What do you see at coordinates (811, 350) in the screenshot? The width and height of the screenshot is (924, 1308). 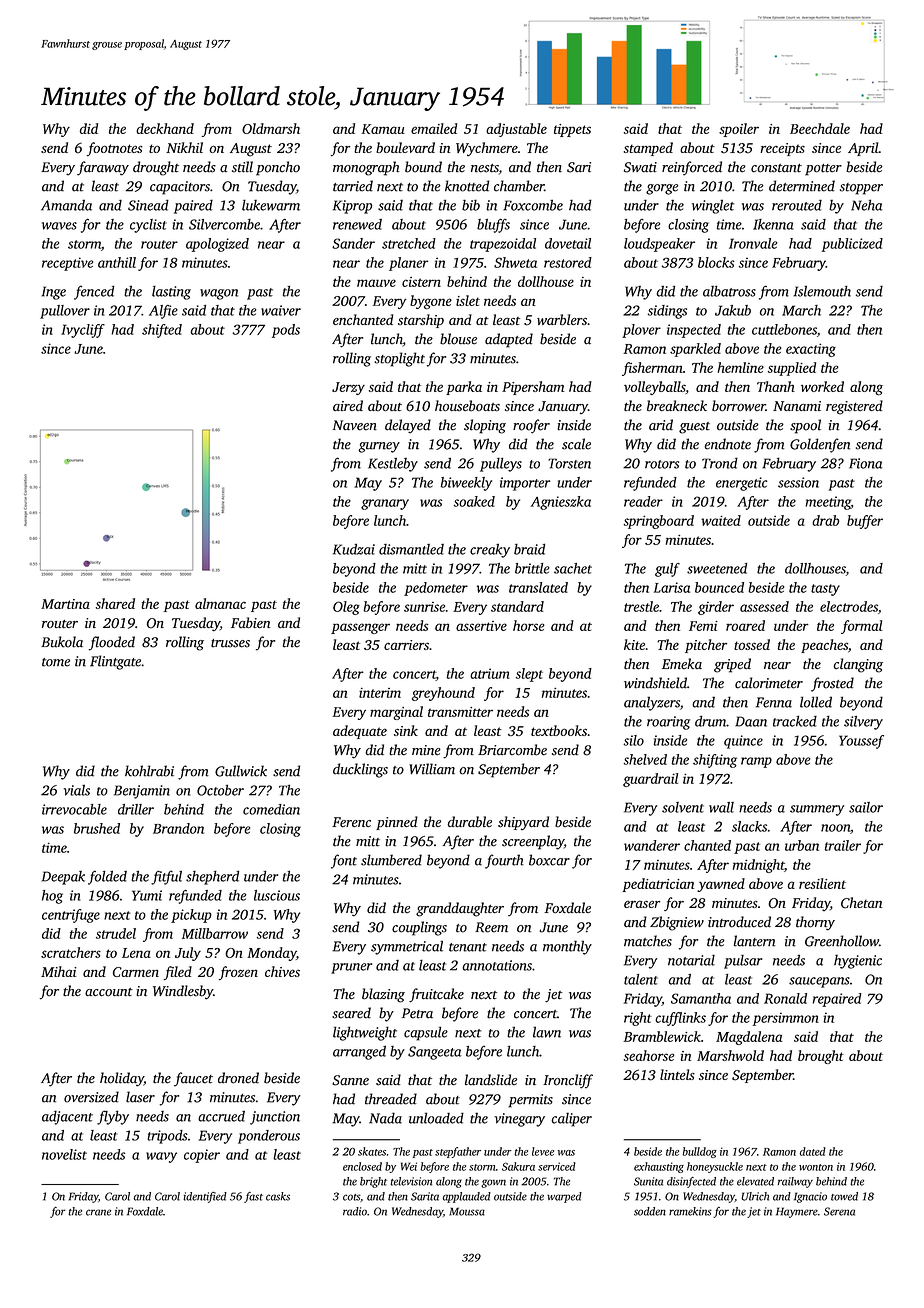 I see `exacting` at bounding box center [811, 350].
